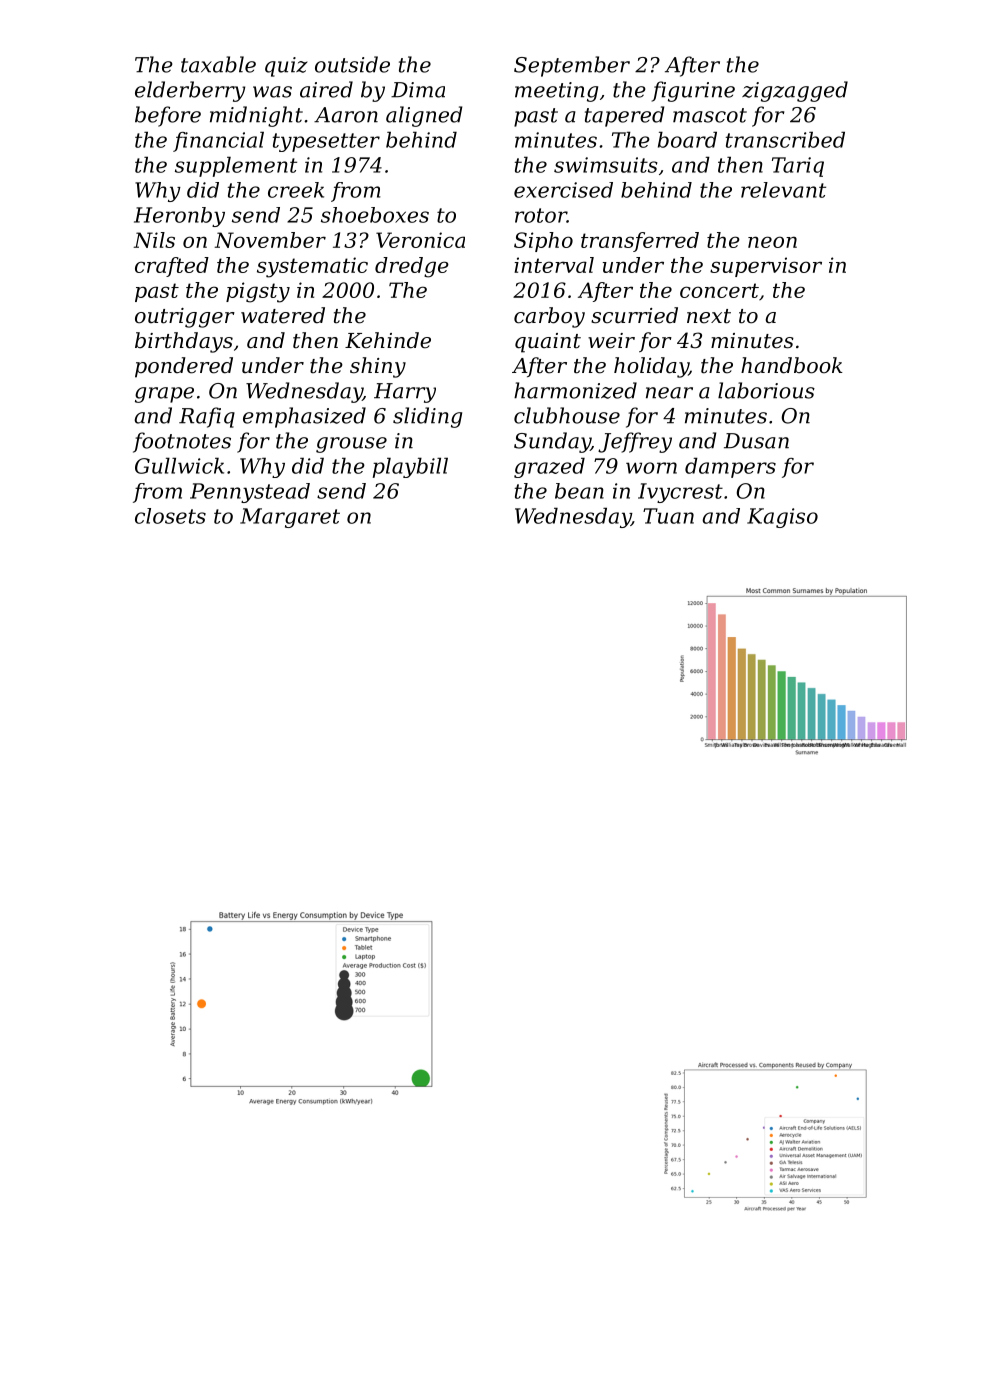 This screenshot has width=985, height=1399. I want to click on Tariq, so click(798, 167).
